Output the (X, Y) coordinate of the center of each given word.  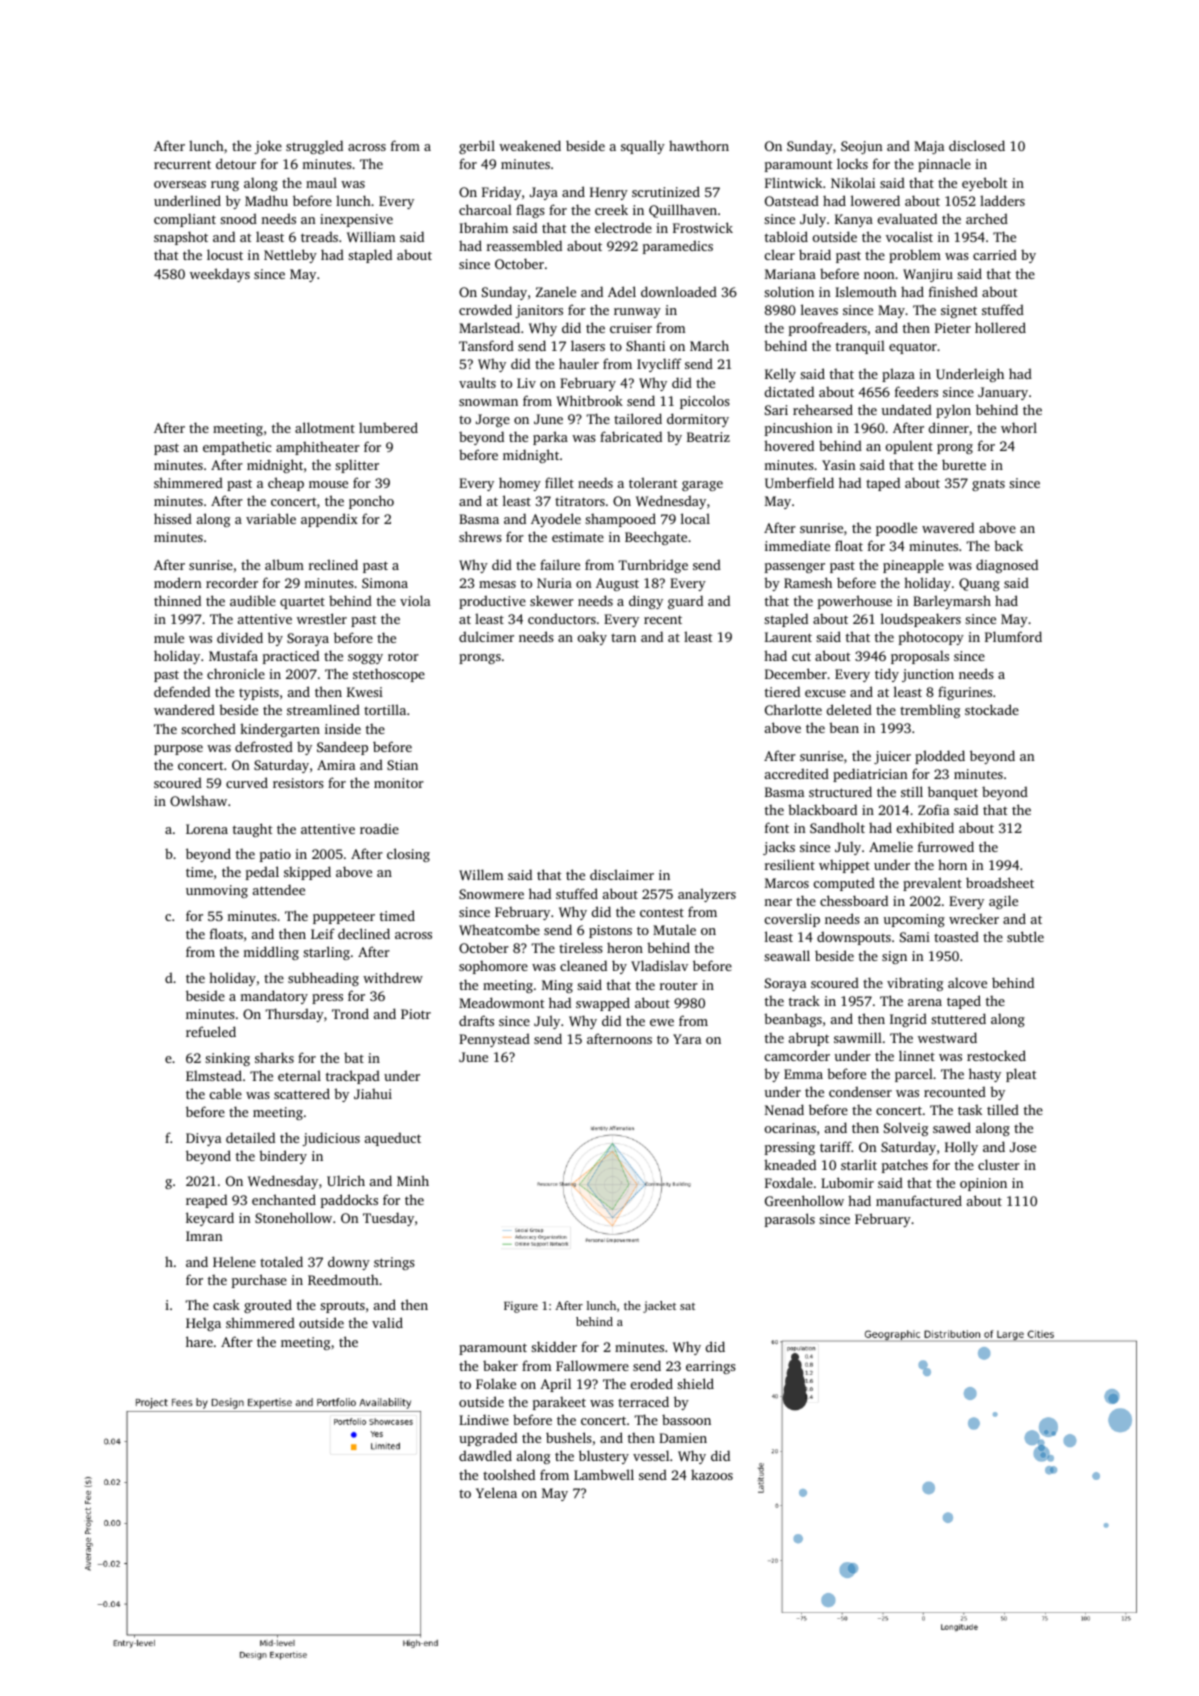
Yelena (496, 1492)
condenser (860, 1091)
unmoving (217, 891)
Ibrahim (483, 227)
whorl (1019, 427)
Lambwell (604, 1474)
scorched (208, 728)
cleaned (583, 965)
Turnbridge (653, 566)
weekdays (220, 275)
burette (964, 464)
